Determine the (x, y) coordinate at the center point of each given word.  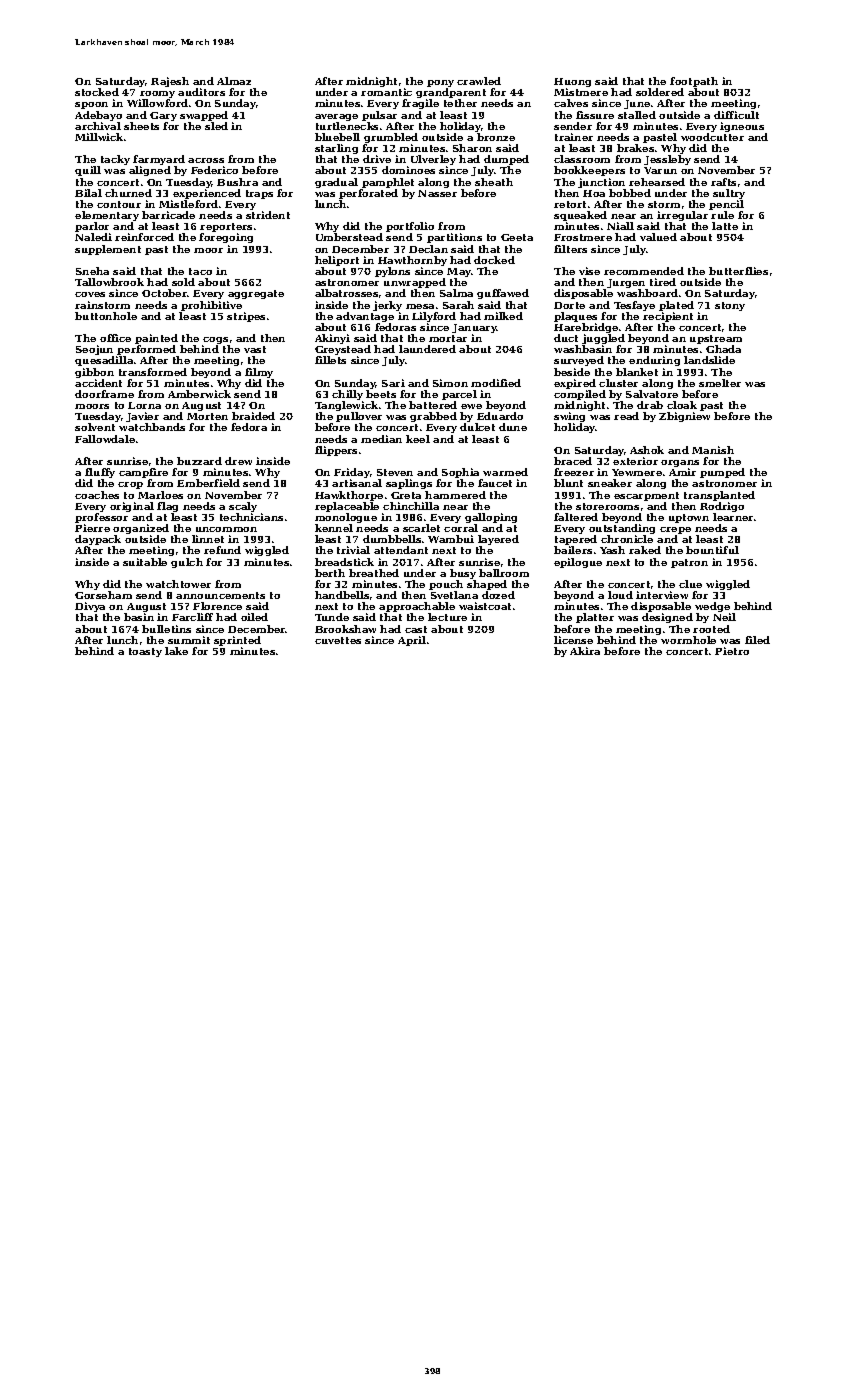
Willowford (157, 103)
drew (238, 461)
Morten (207, 416)
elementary (107, 216)
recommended (644, 271)
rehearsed (657, 182)
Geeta (517, 237)
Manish (713, 450)
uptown (689, 518)
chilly (347, 395)
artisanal (357, 483)
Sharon (472, 148)
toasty (145, 652)
